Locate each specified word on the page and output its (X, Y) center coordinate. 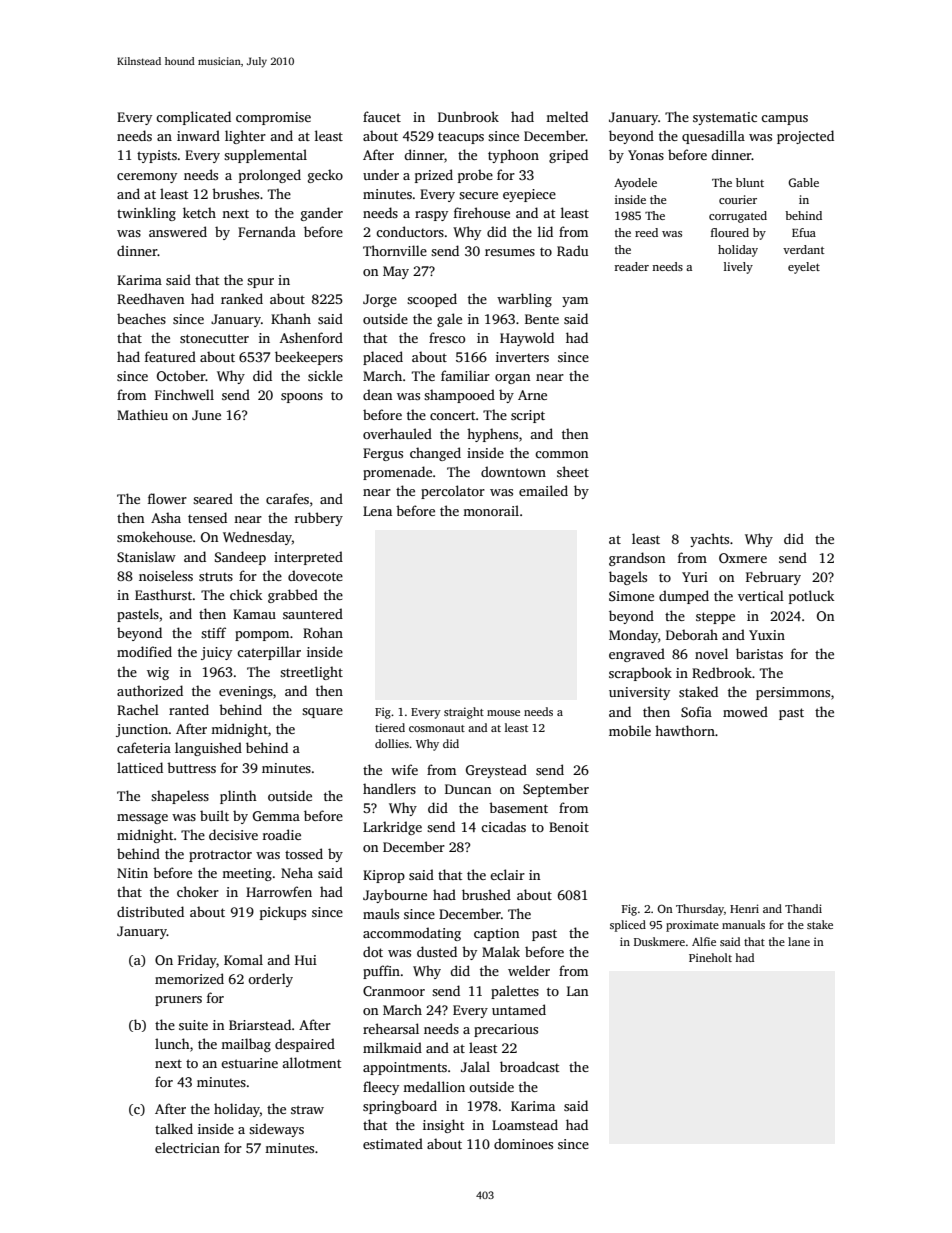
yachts (709, 540)
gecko (325, 176)
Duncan (468, 789)
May (396, 272)
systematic (725, 118)
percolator (453, 492)
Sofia (696, 711)
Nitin (132, 873)
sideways (276, 1130)
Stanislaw (146, 556)
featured (170, 356)
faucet (382, 116)
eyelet (804, 268)
